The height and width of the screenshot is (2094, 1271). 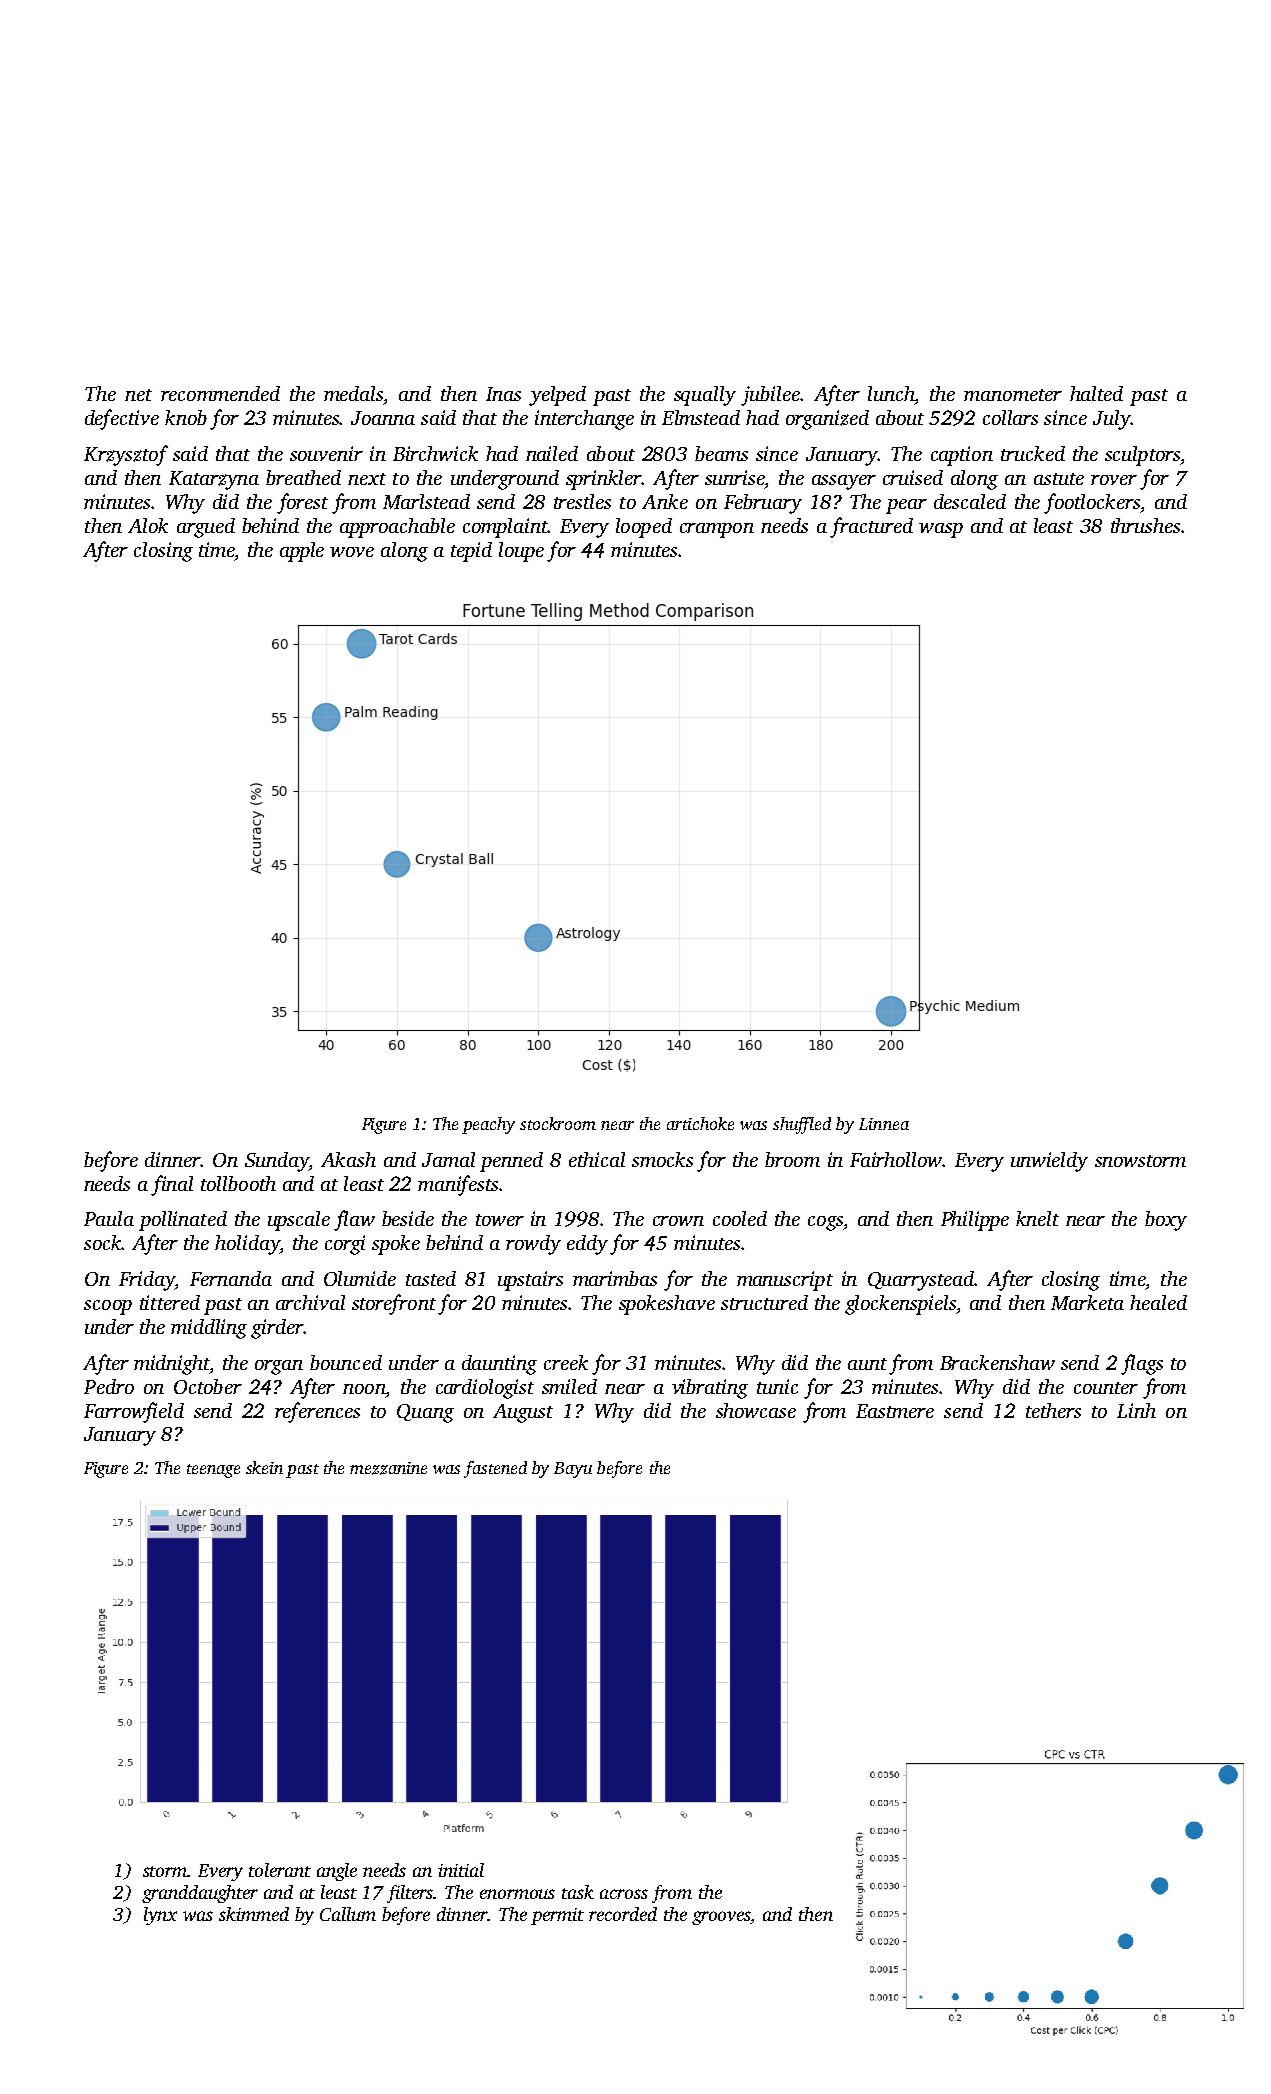 I want to click on Alok, so click(x=148, y=525).
